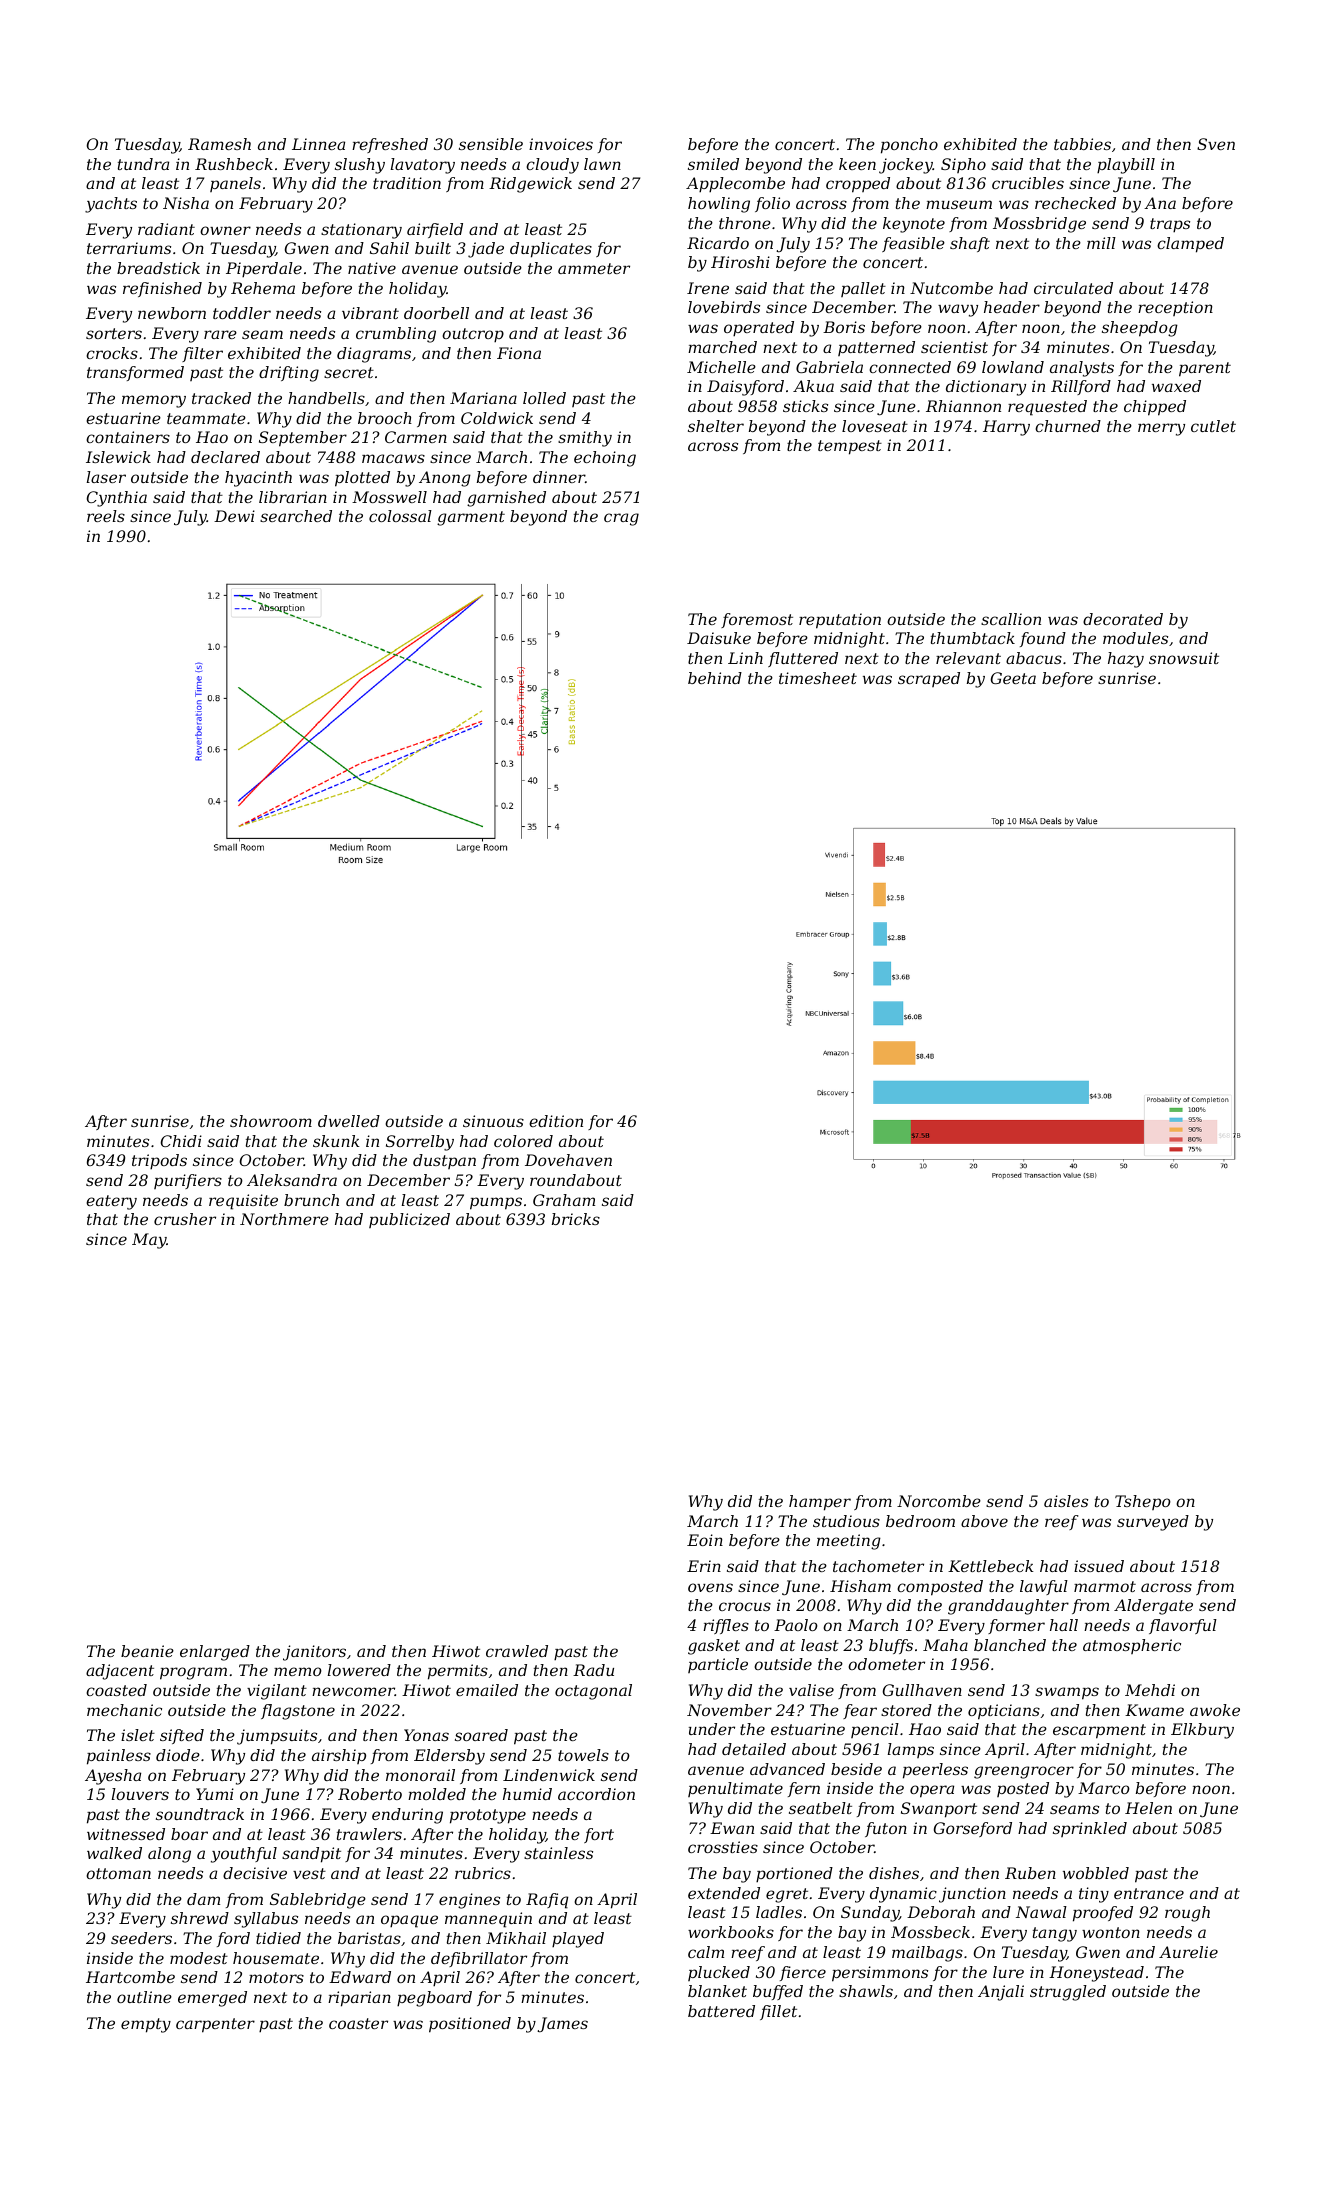 This image has width=1330, height=2190. I want to click on ammeter, so click(594, 268).
